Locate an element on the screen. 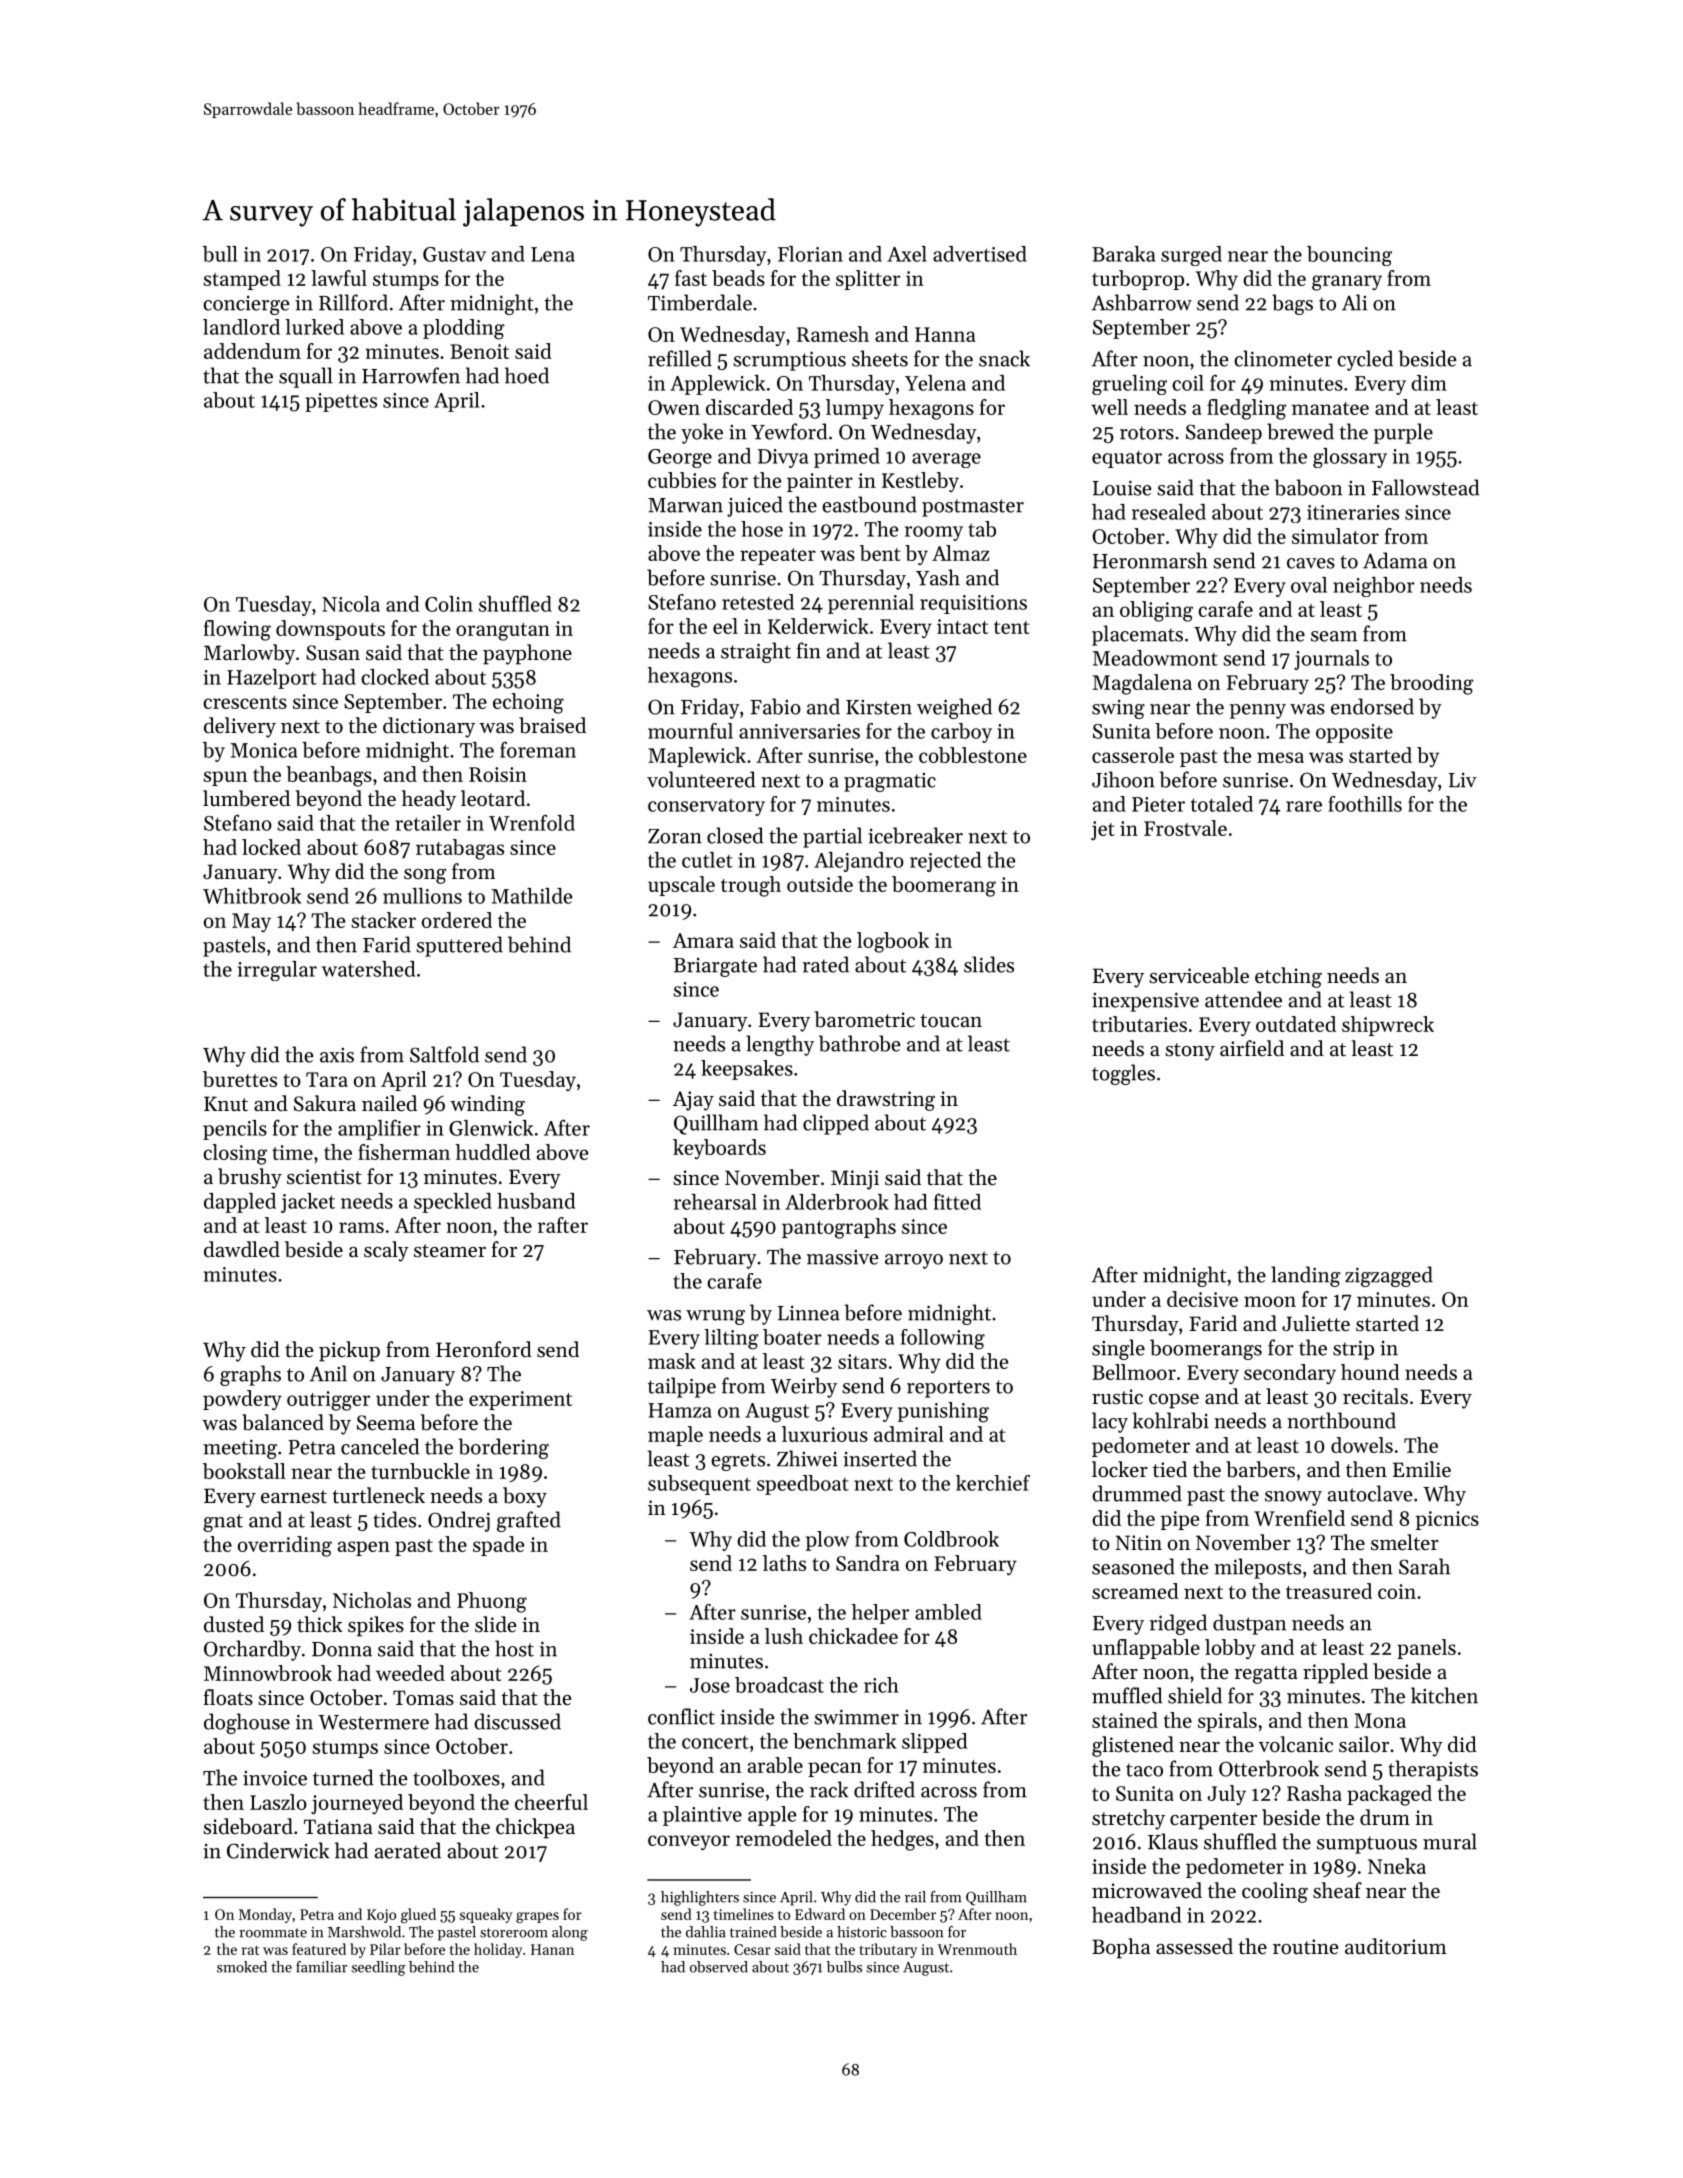 Image resolution: width=1683 pixels, height=2178 pixels. Amara is located at coordinates (703, 940).
